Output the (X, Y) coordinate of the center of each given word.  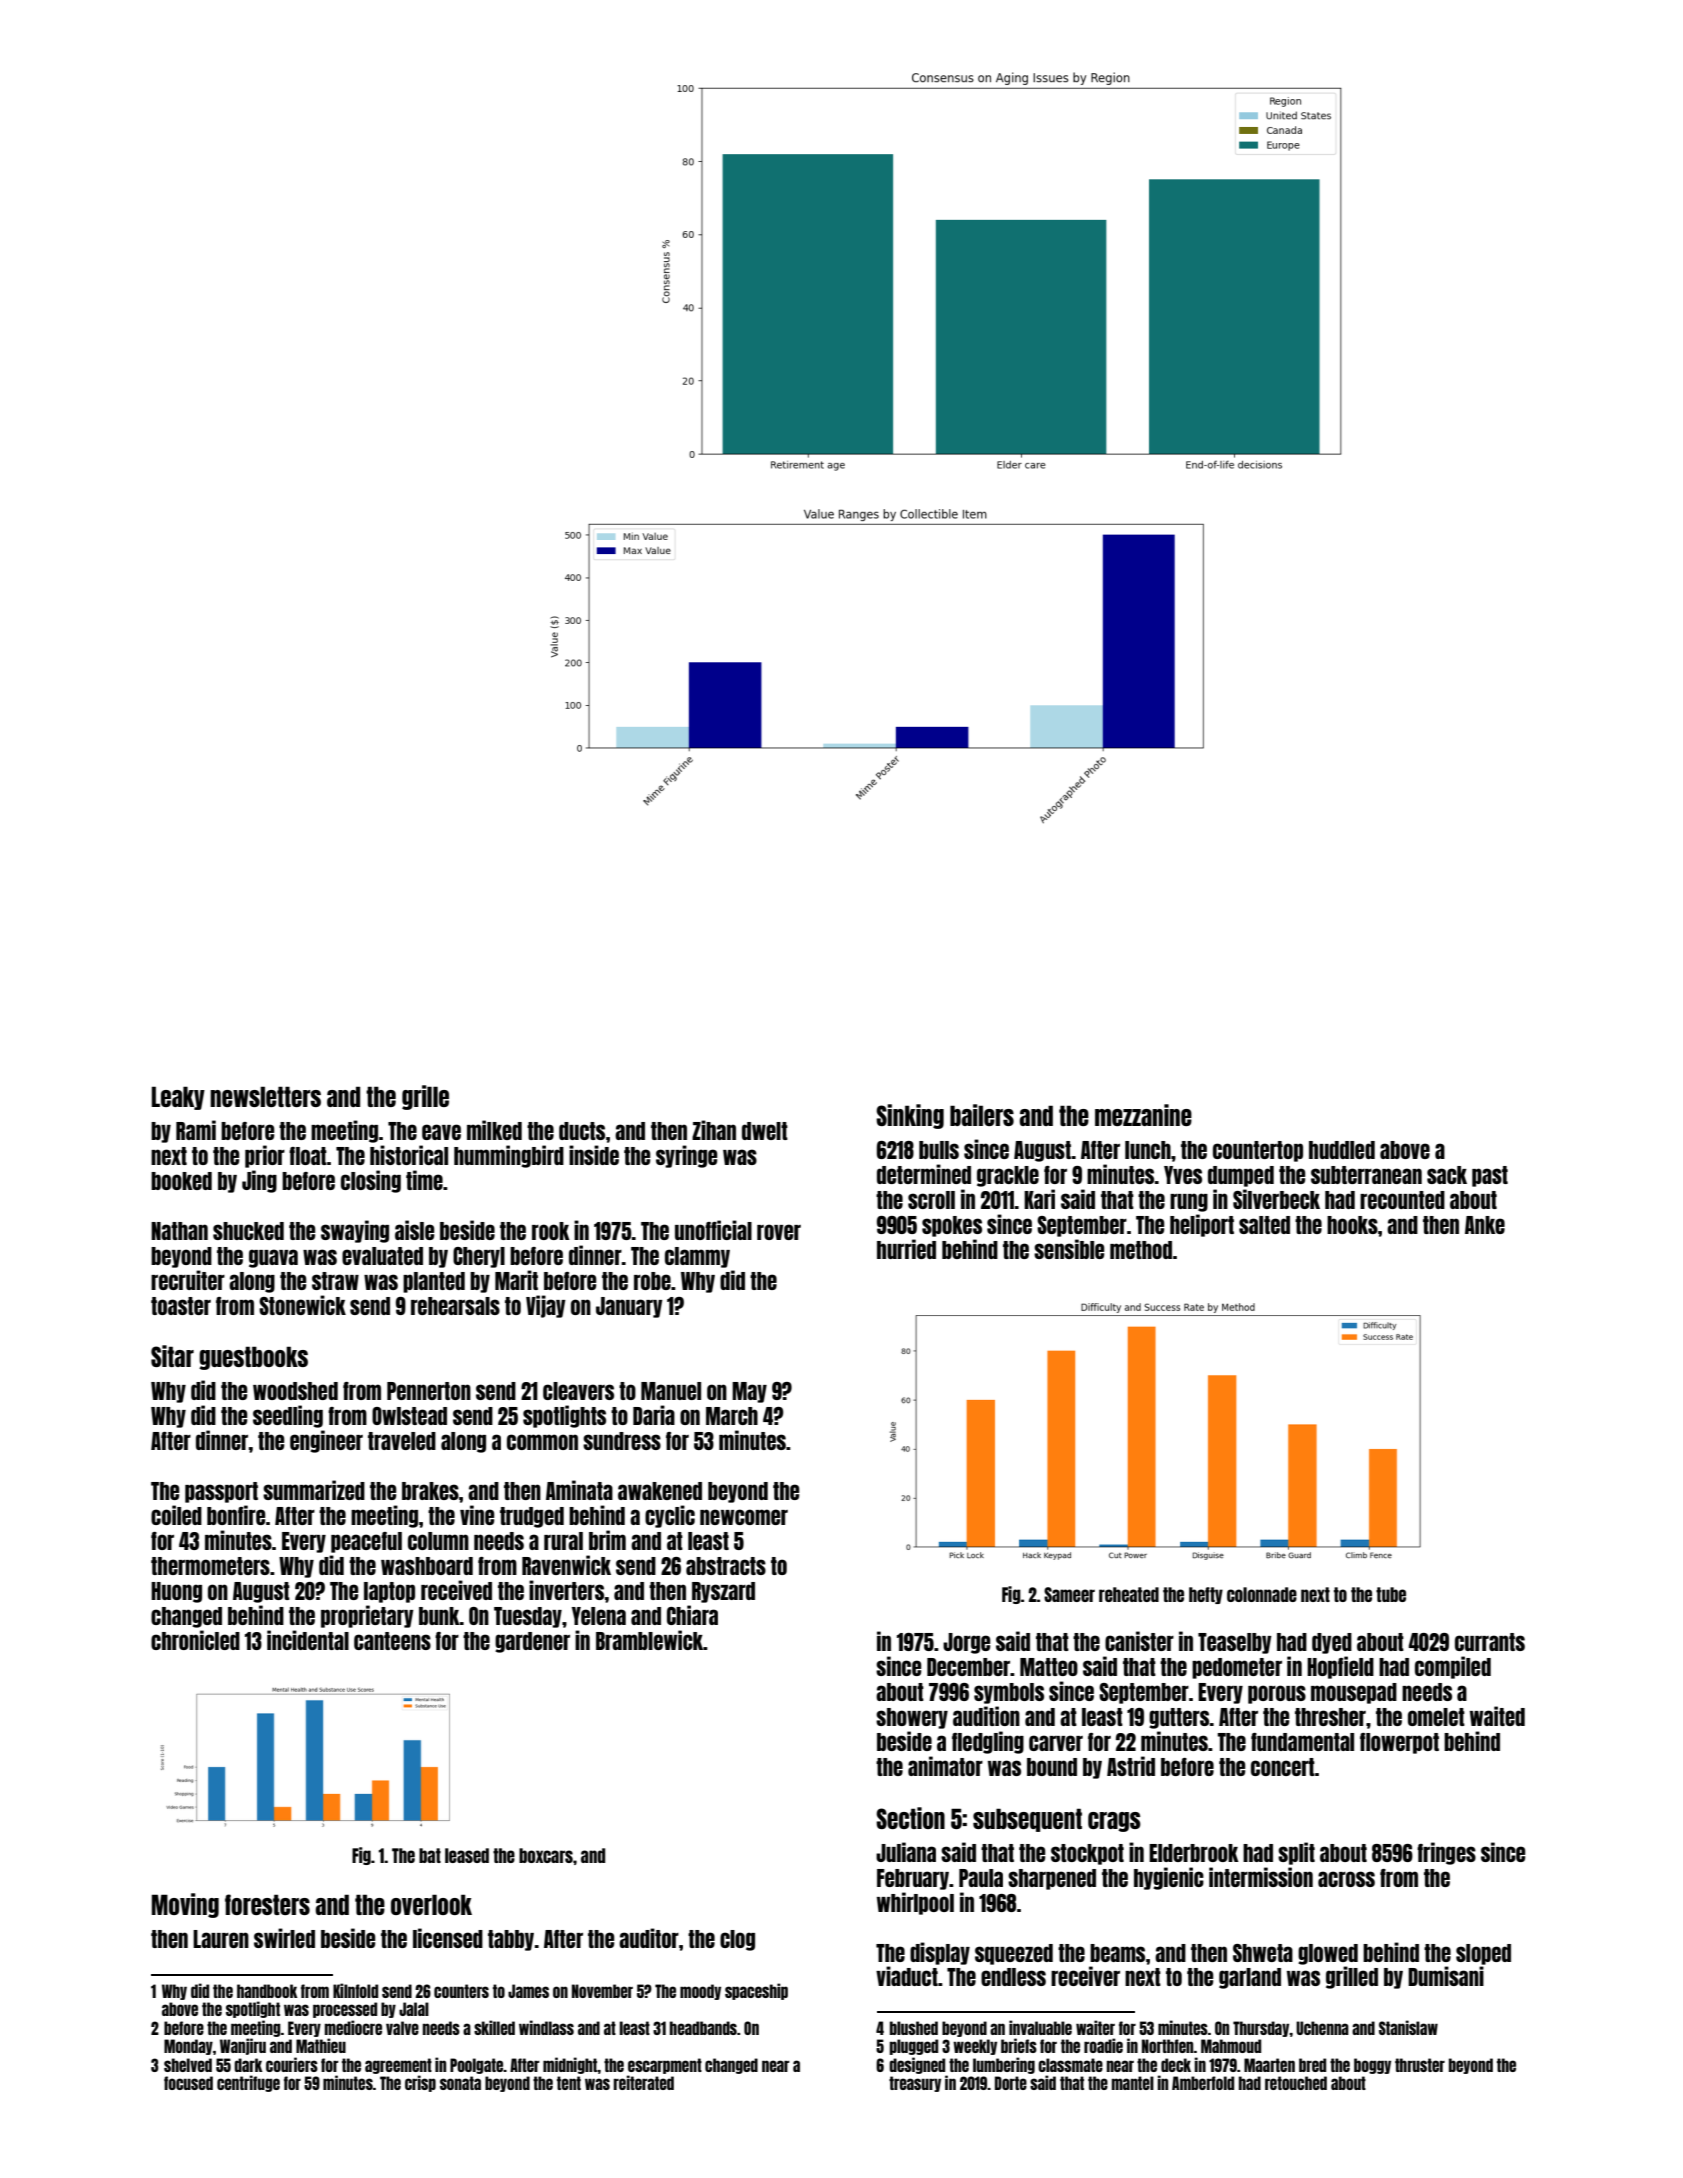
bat (430, 1855)
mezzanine (1143, 1115)
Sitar (172, 1356)
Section (910, 1818)
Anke (1485, 1225)
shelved (188, 2065)
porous (1277, 1694)
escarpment (665, 2066)
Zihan (714, 1130)
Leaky (178, 1098)
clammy (697, 1257)
